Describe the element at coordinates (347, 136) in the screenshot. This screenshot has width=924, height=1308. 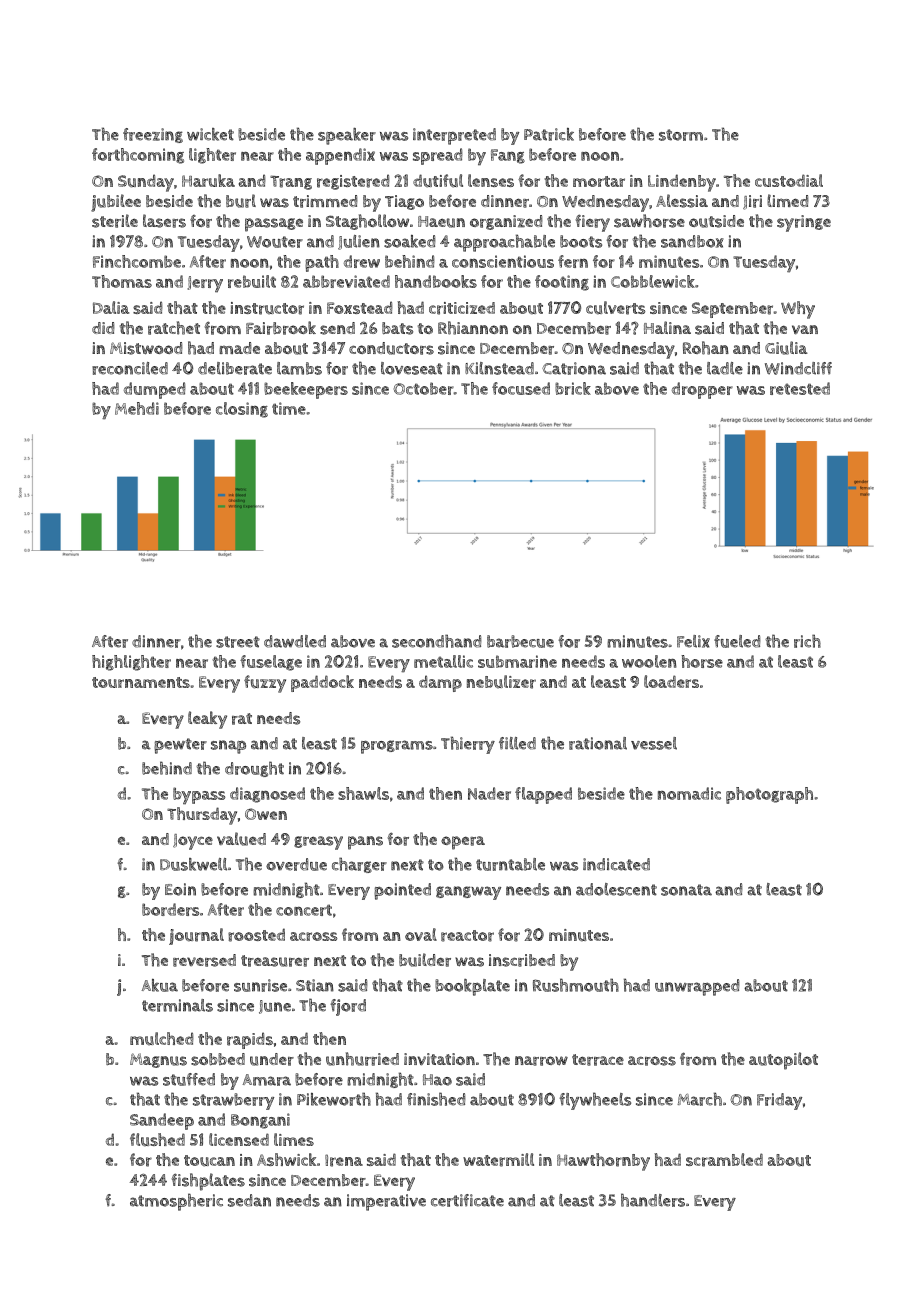
I see `speaker` at that location.
